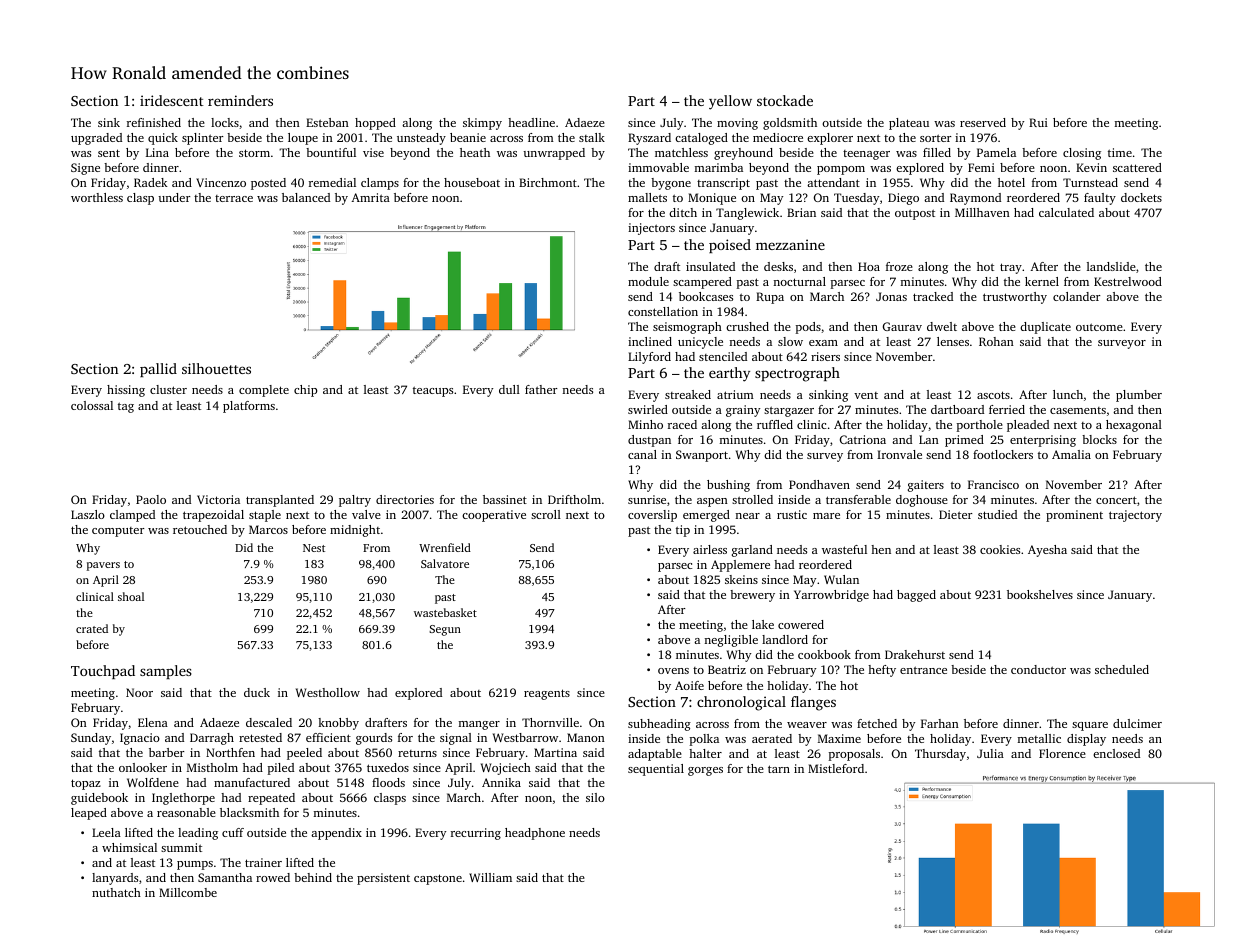 The height and width of the screenshot is (952, 1233). What do you see at coordinates (97, 197) in the screenshot?
I see `worthless` at bounding box center [97, 197].
